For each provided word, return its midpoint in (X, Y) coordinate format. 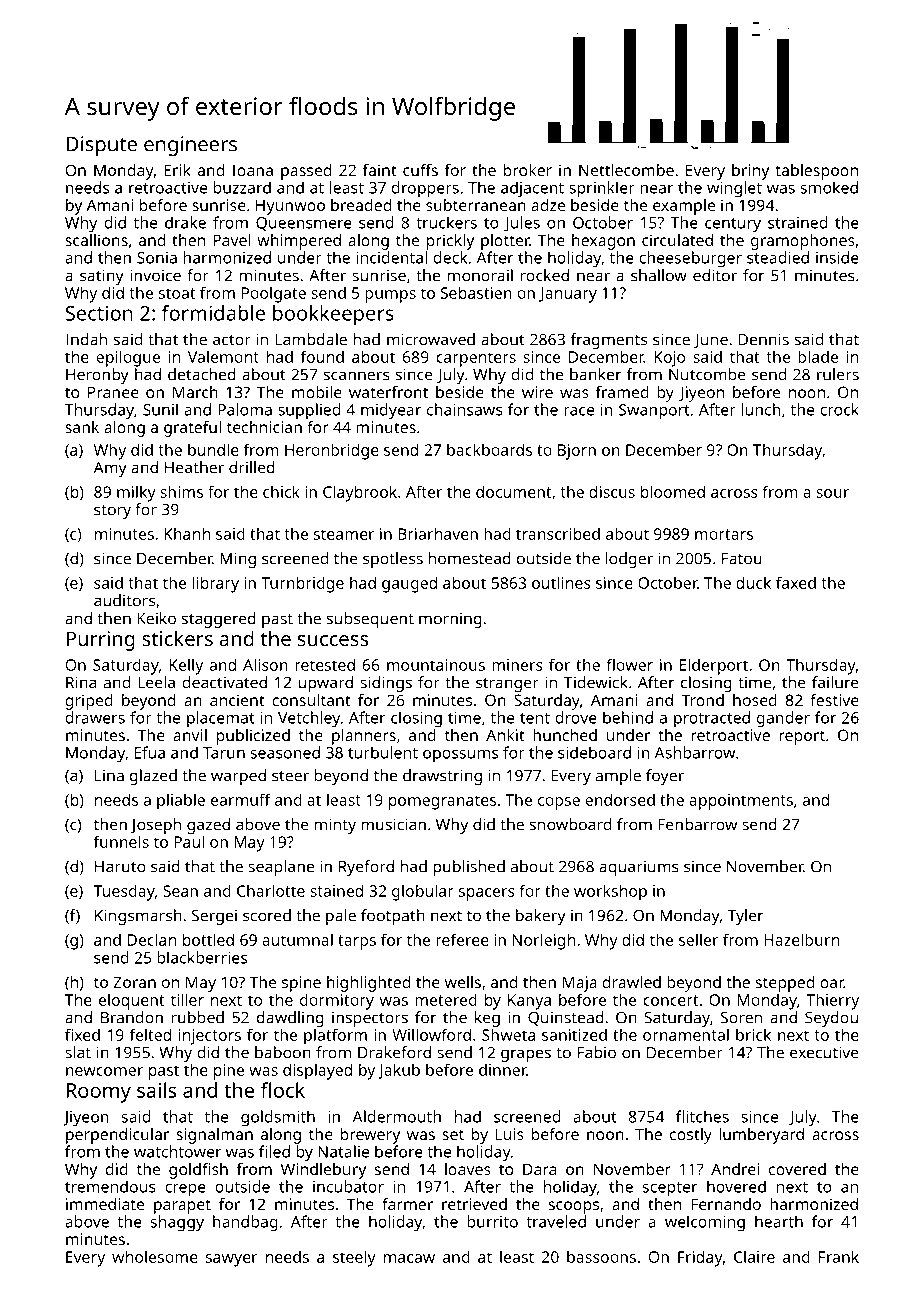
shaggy (177, 1223)
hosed (755, 700)
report (802, 737)
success (333, 640)
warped (238, 777)
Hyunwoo (290, 207)
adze (548, 205)
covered (797, 1169)
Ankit (505, 735)
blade (818, 356)
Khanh (187, 533)
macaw (409, 1258)
